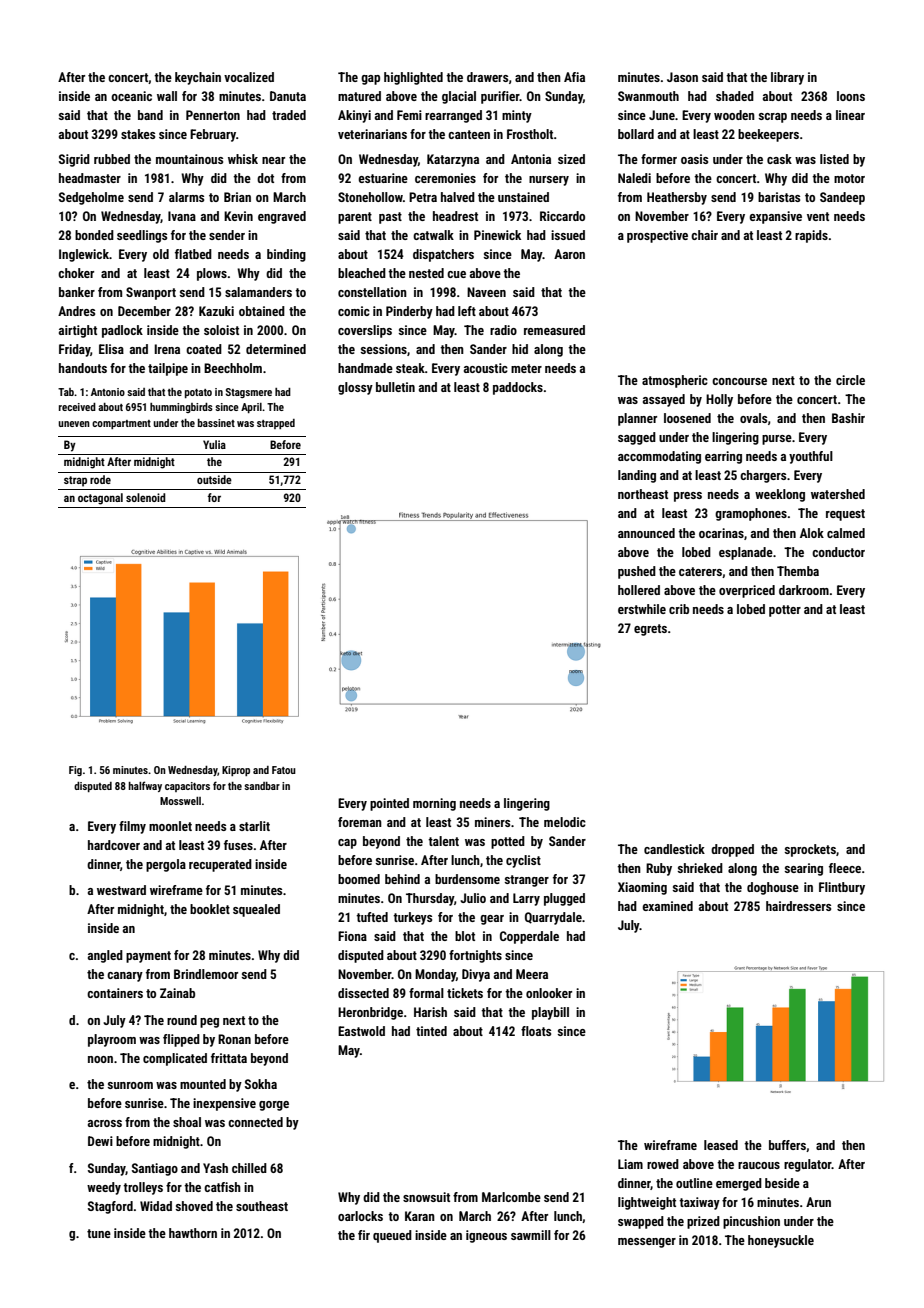 This document has width=924, height=1308. What do you see at coordinates (131, 96) in the document?
I see `oceanic` at bounding box center [131, 96].
